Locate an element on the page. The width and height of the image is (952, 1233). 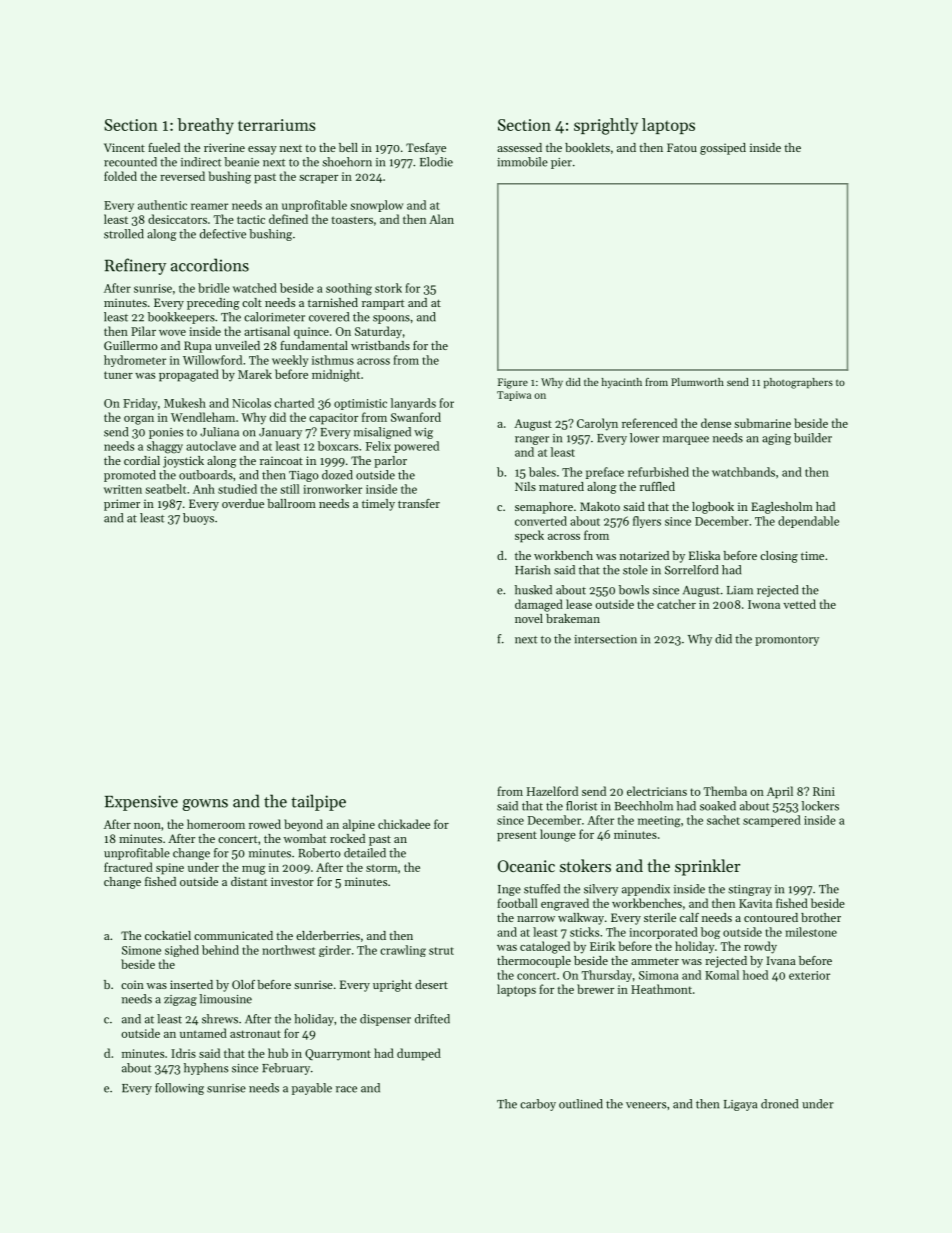
outlined is located at coordinates (581, 1104).
